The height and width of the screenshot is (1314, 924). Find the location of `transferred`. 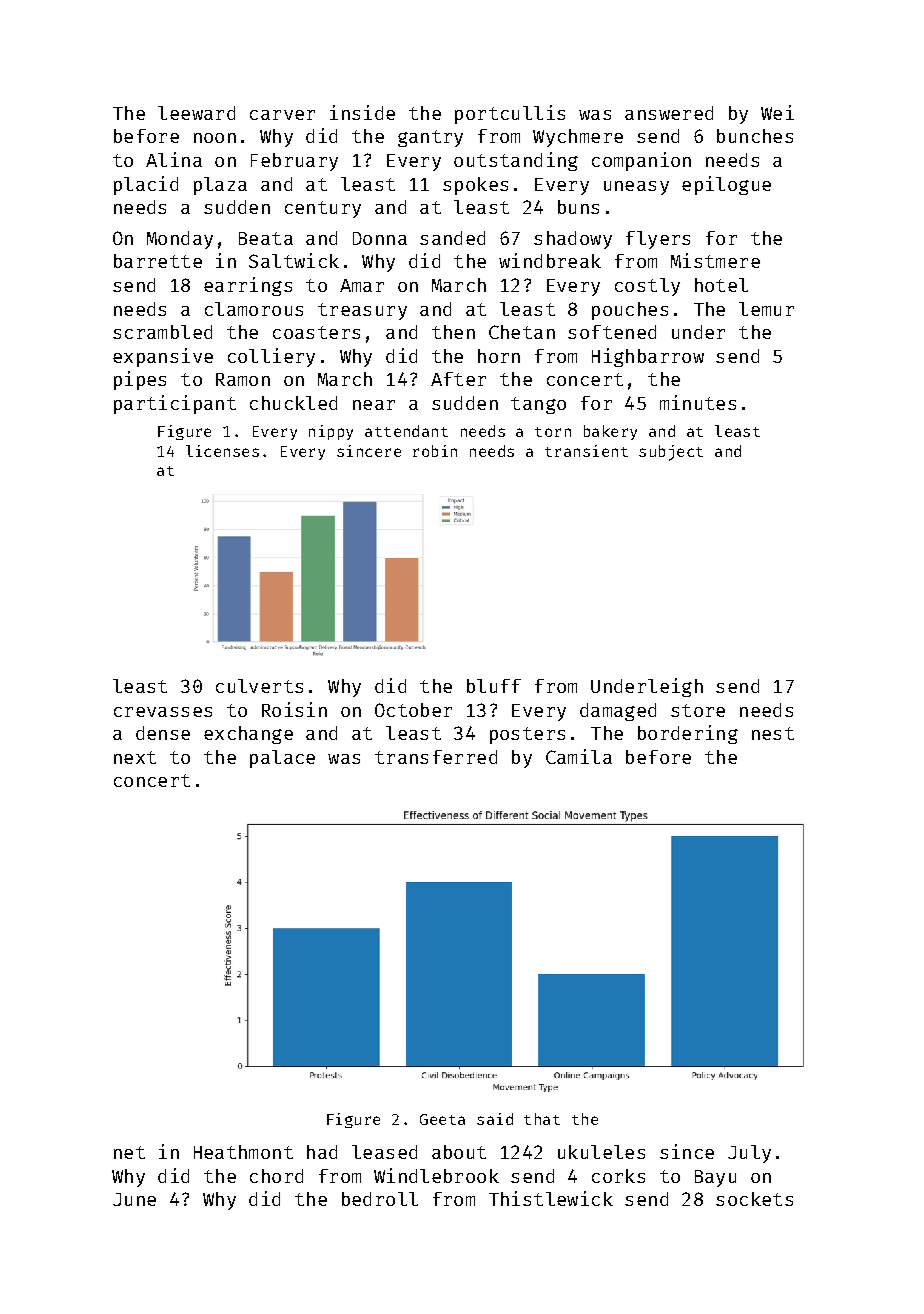

transferred is located at coordinates (436, 757).
